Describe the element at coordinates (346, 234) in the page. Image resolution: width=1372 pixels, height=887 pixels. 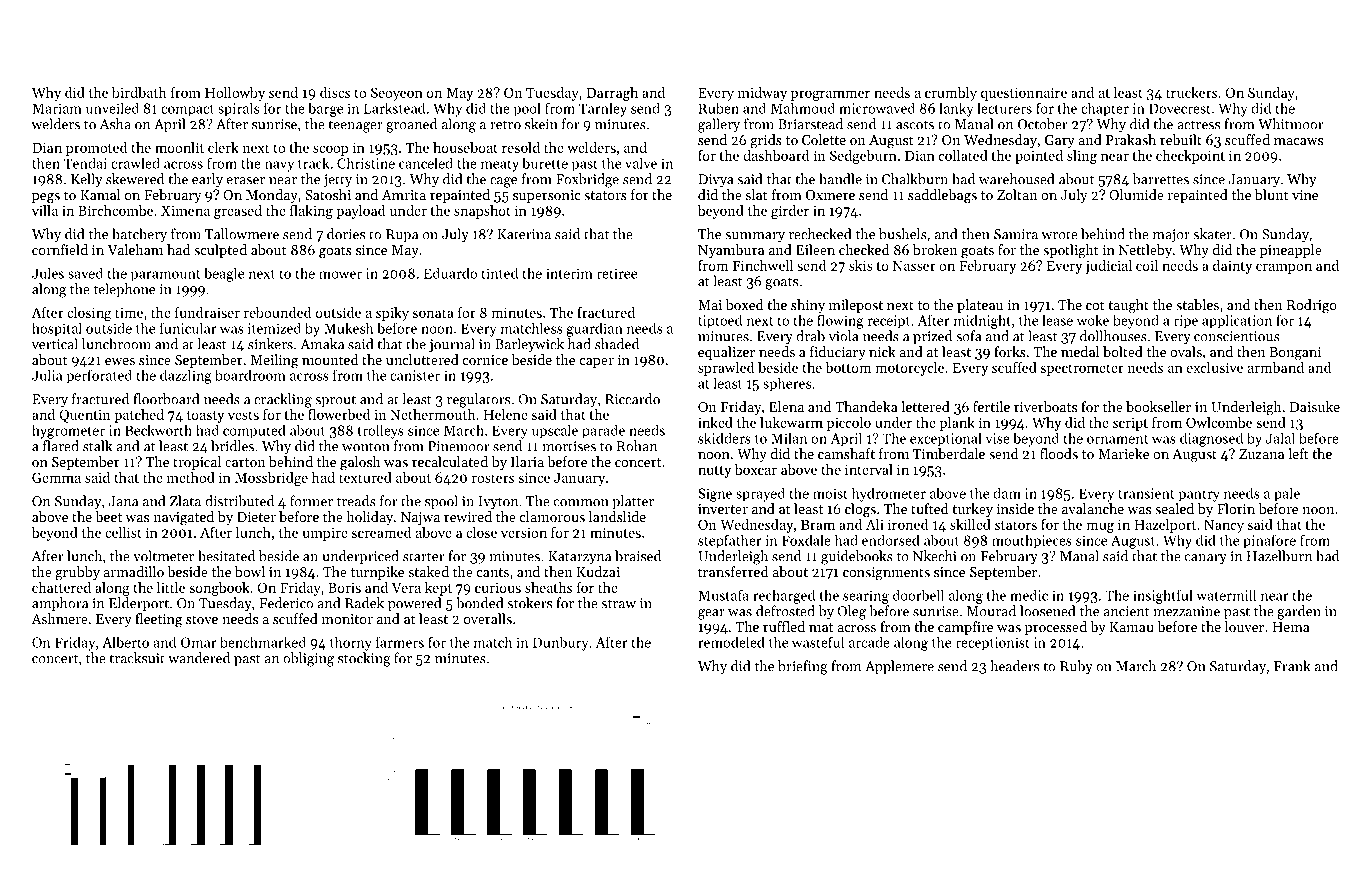
I see `dories` at that location.
